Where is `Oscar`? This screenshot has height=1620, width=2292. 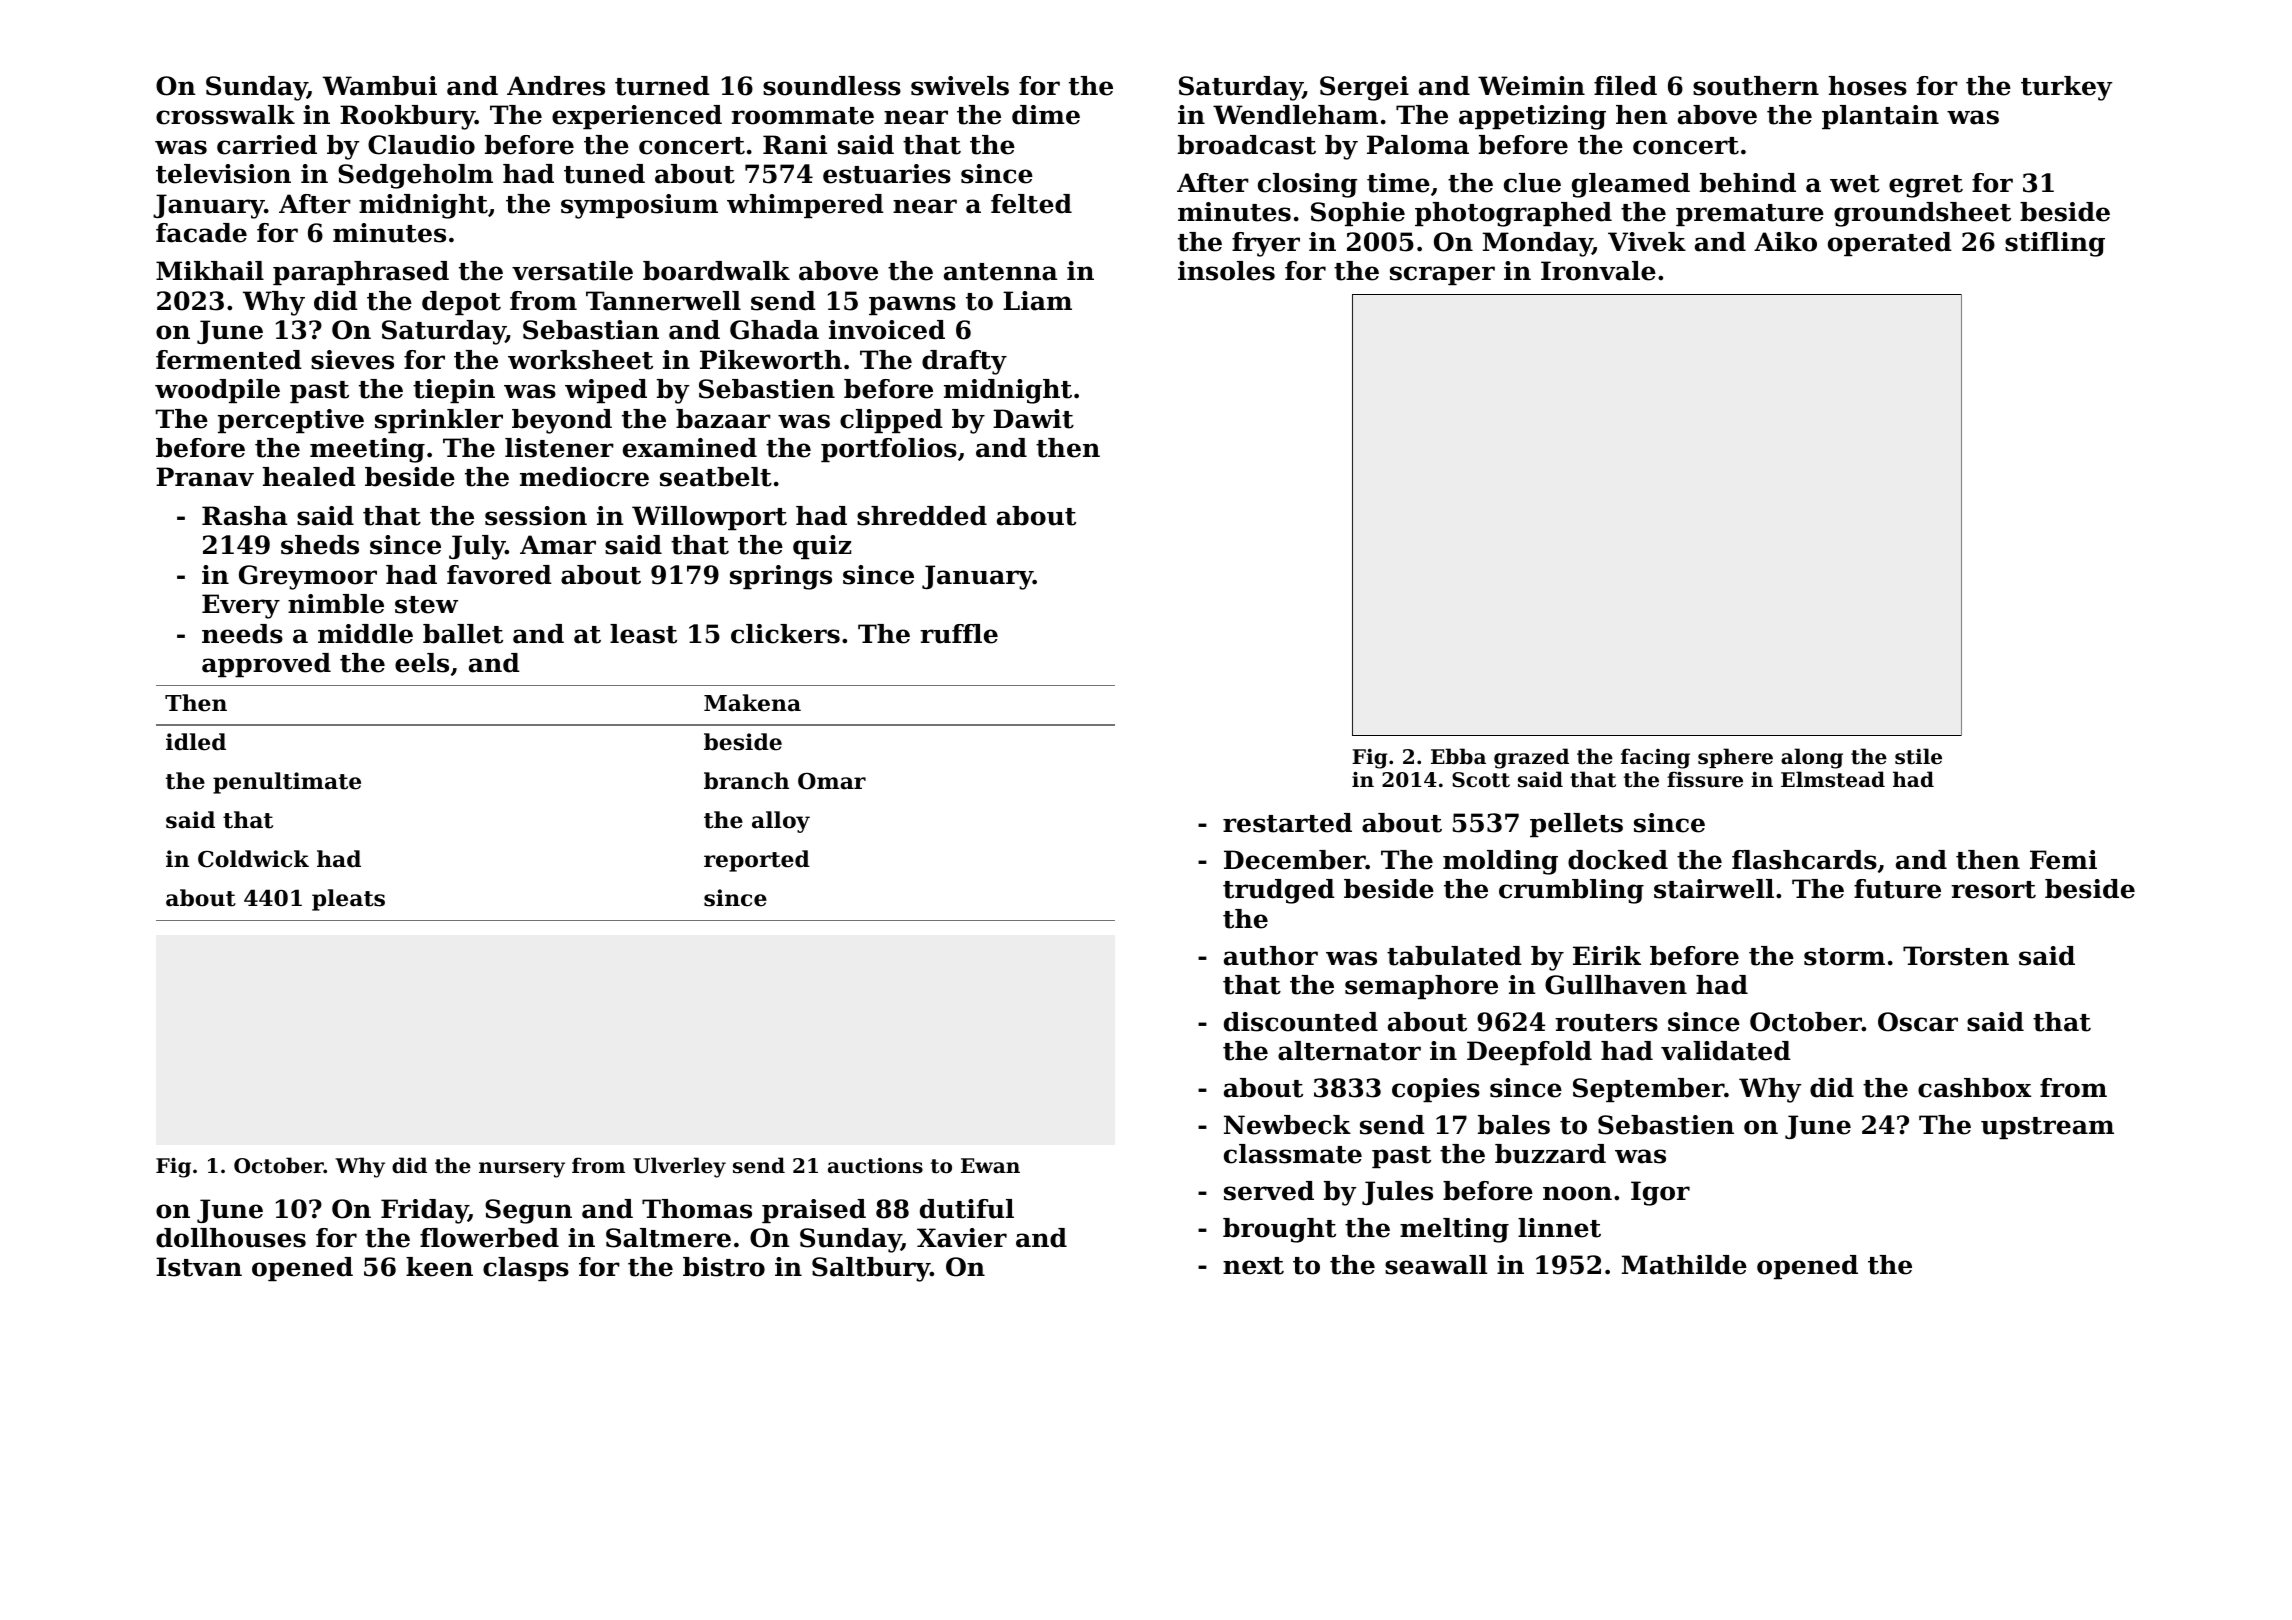
Oscar is located at coordinates (1918, 1022).
